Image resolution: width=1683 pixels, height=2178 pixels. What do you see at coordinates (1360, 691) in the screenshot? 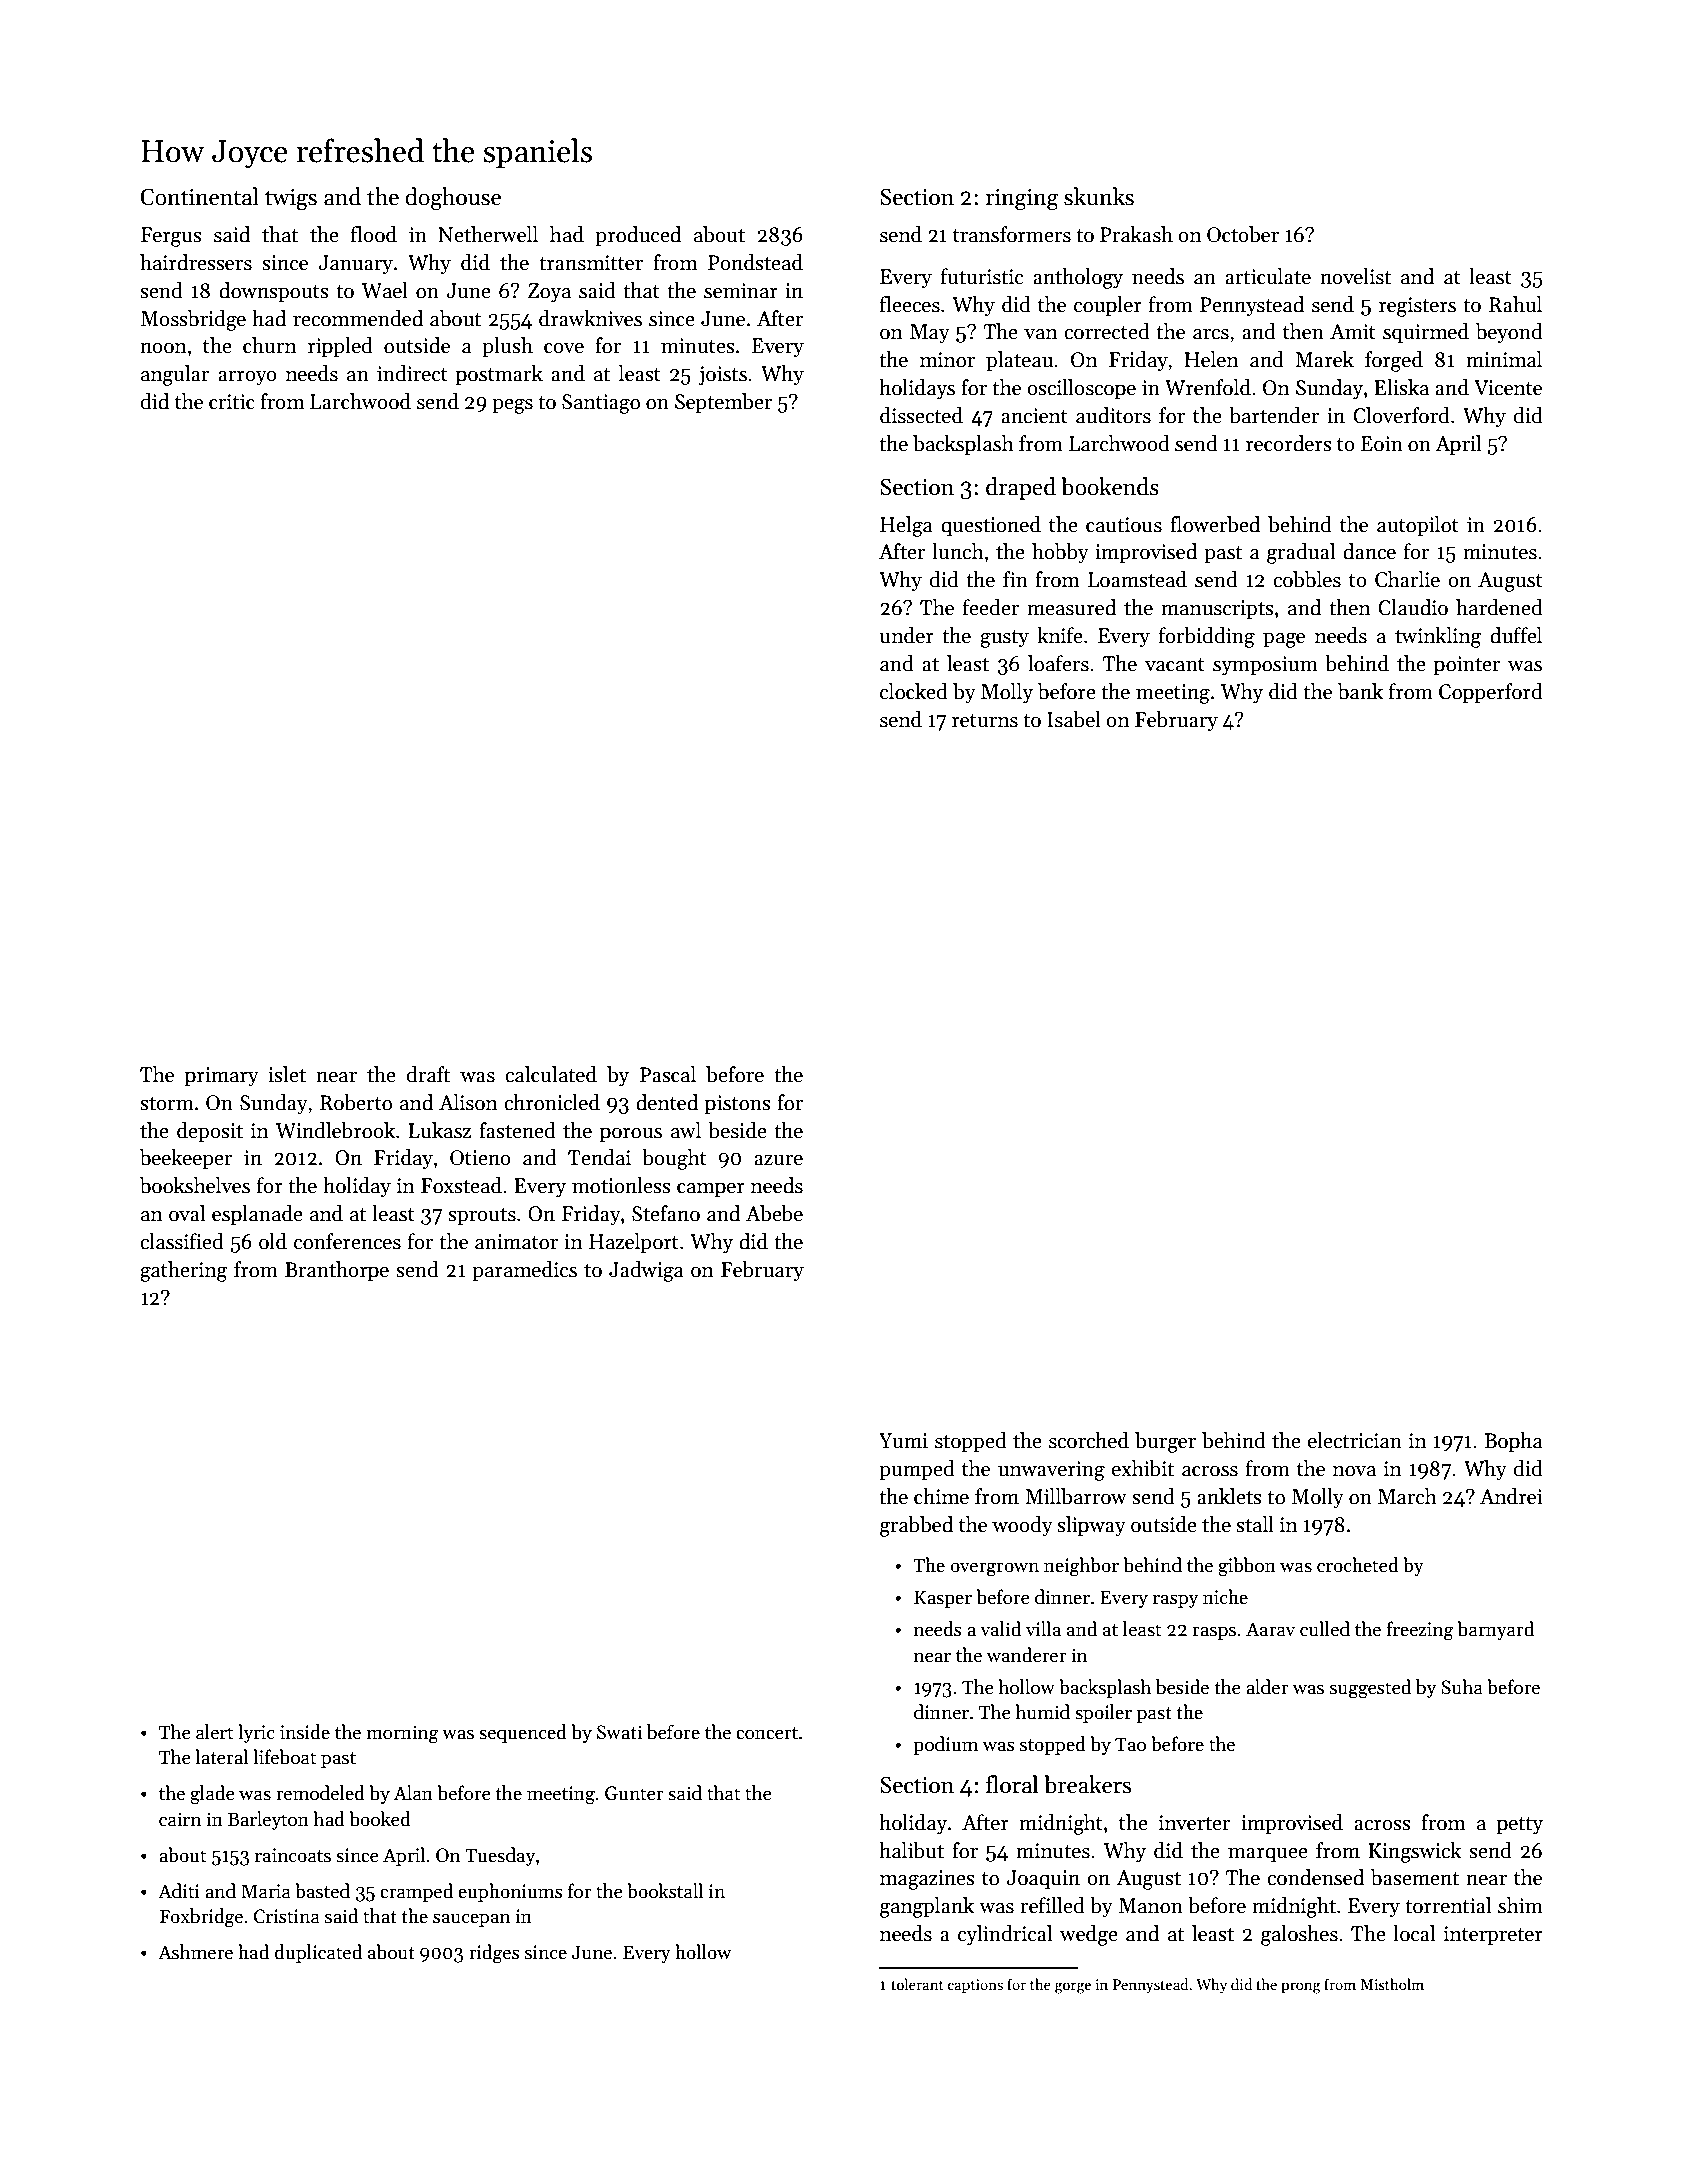
I see `bank` at bounding box center [1360, 691].
